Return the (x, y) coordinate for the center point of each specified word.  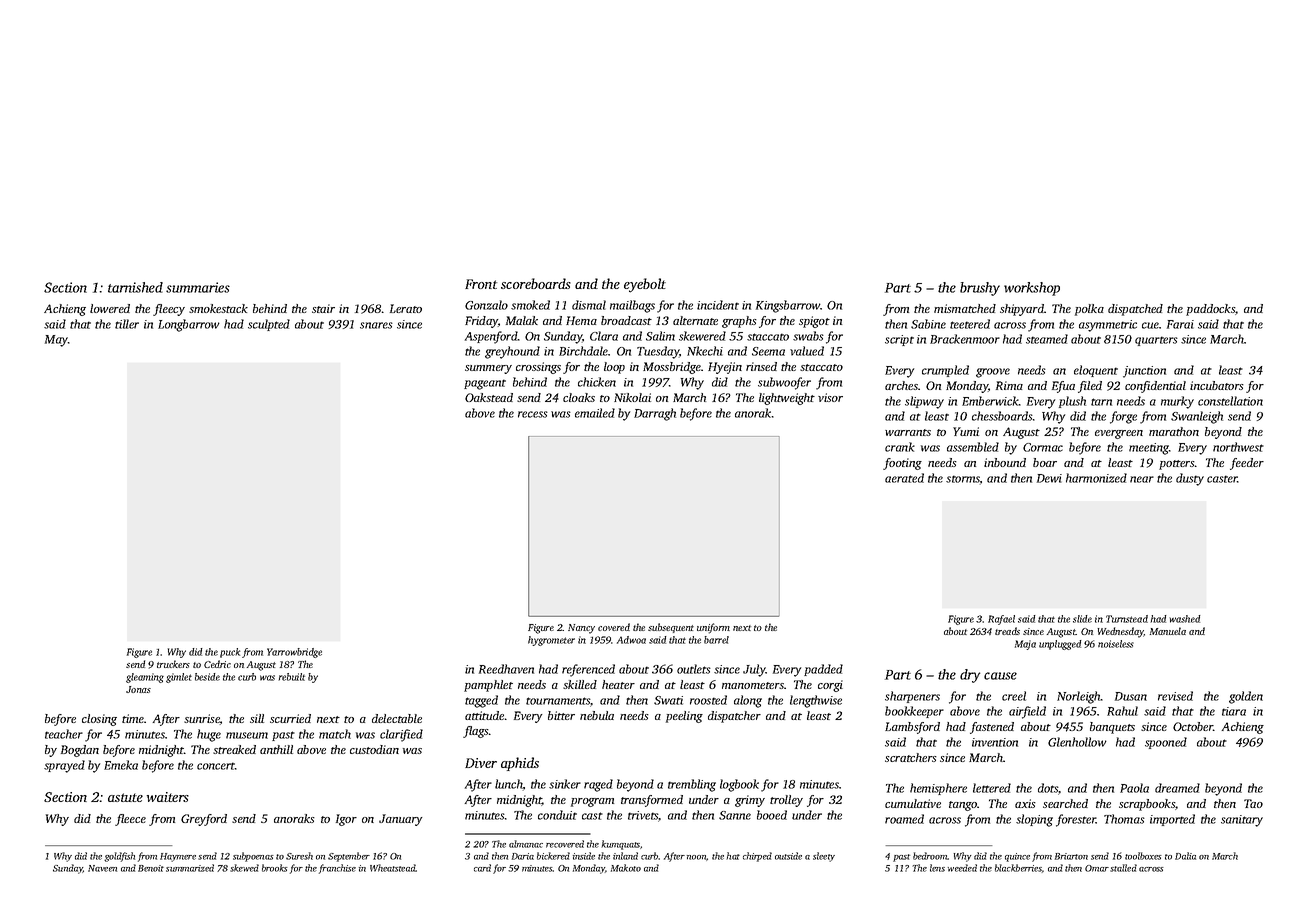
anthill (276, 749)
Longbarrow (189, 325)
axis (1025, 803)
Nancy (581, 629)
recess (533, 414)
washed (1184, 619)
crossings (538, 368)
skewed (244, 868)
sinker (565, 784)
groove (993, 373)
